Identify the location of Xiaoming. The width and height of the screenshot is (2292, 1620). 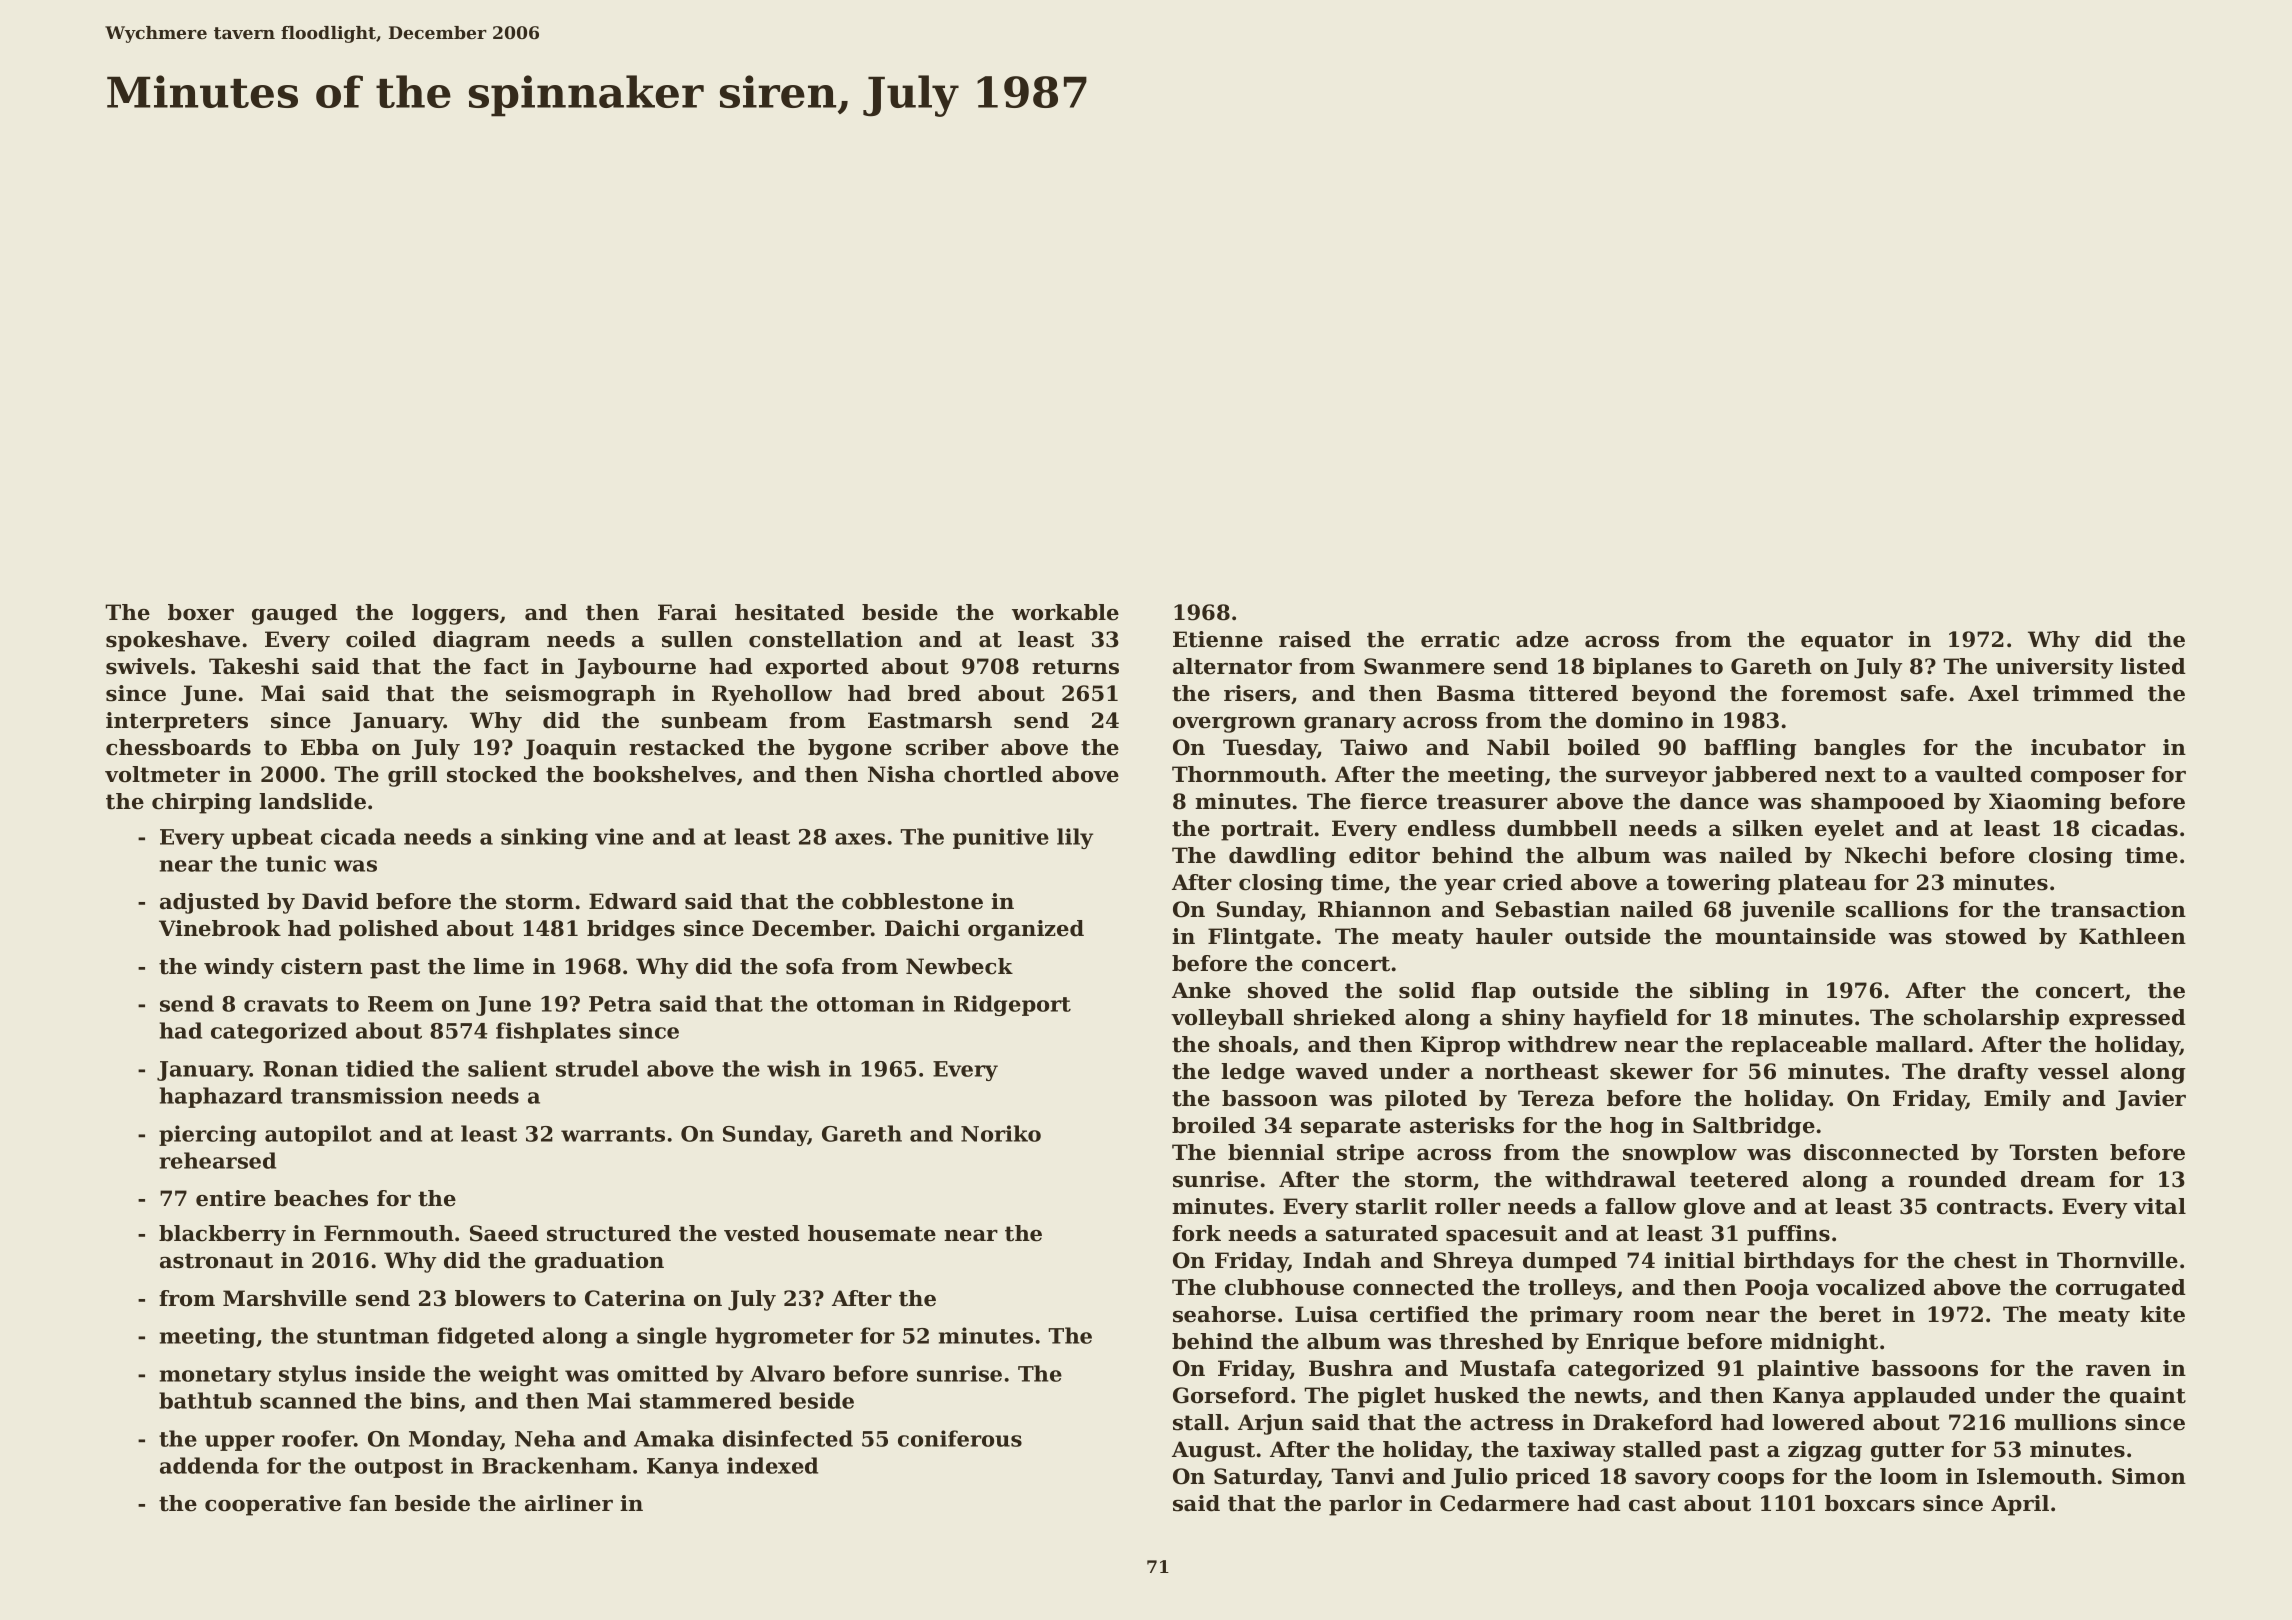
(2045, 803).
